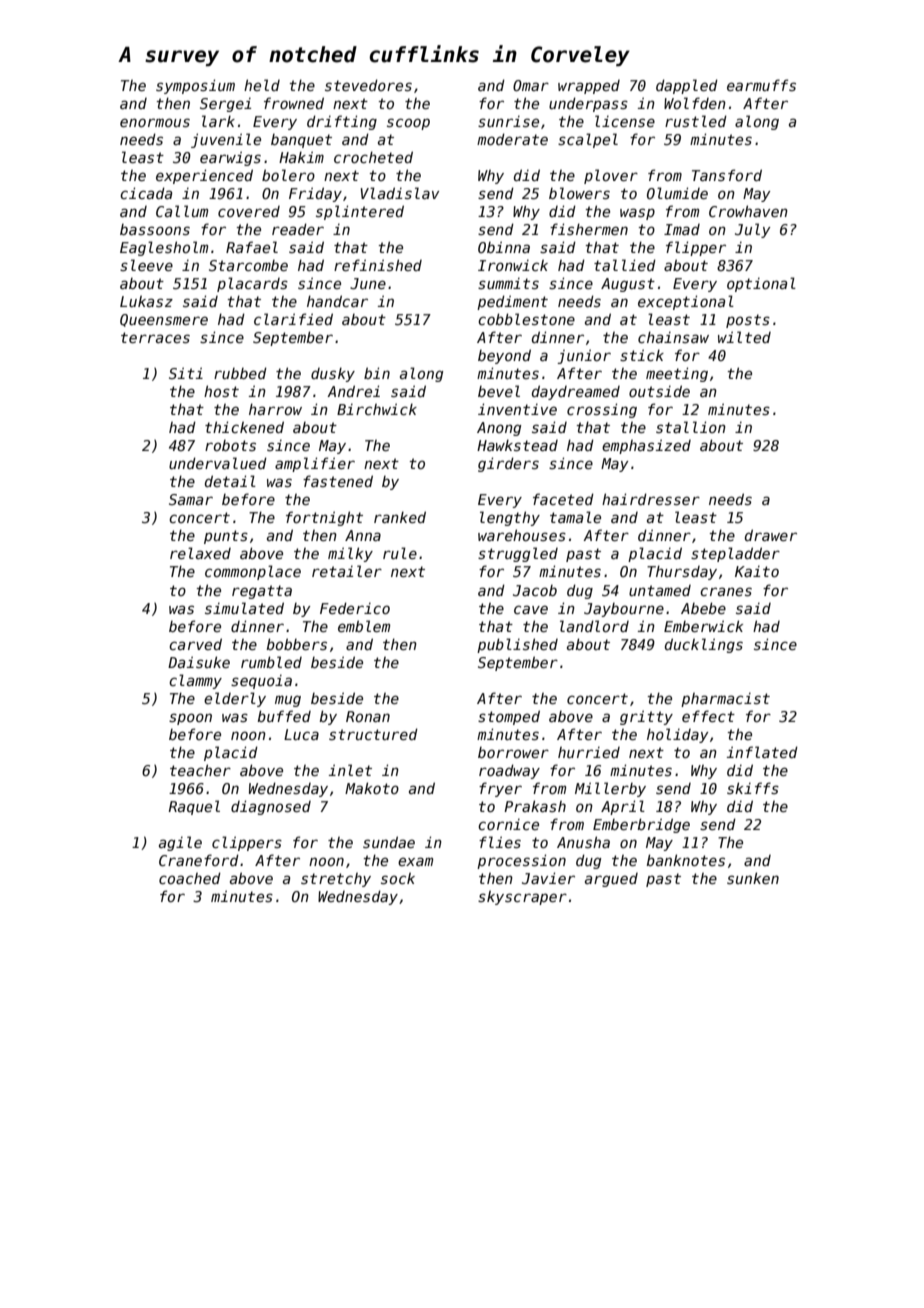 This document has height=1308, width=924. I want to click on optional, so click(761, 284).
